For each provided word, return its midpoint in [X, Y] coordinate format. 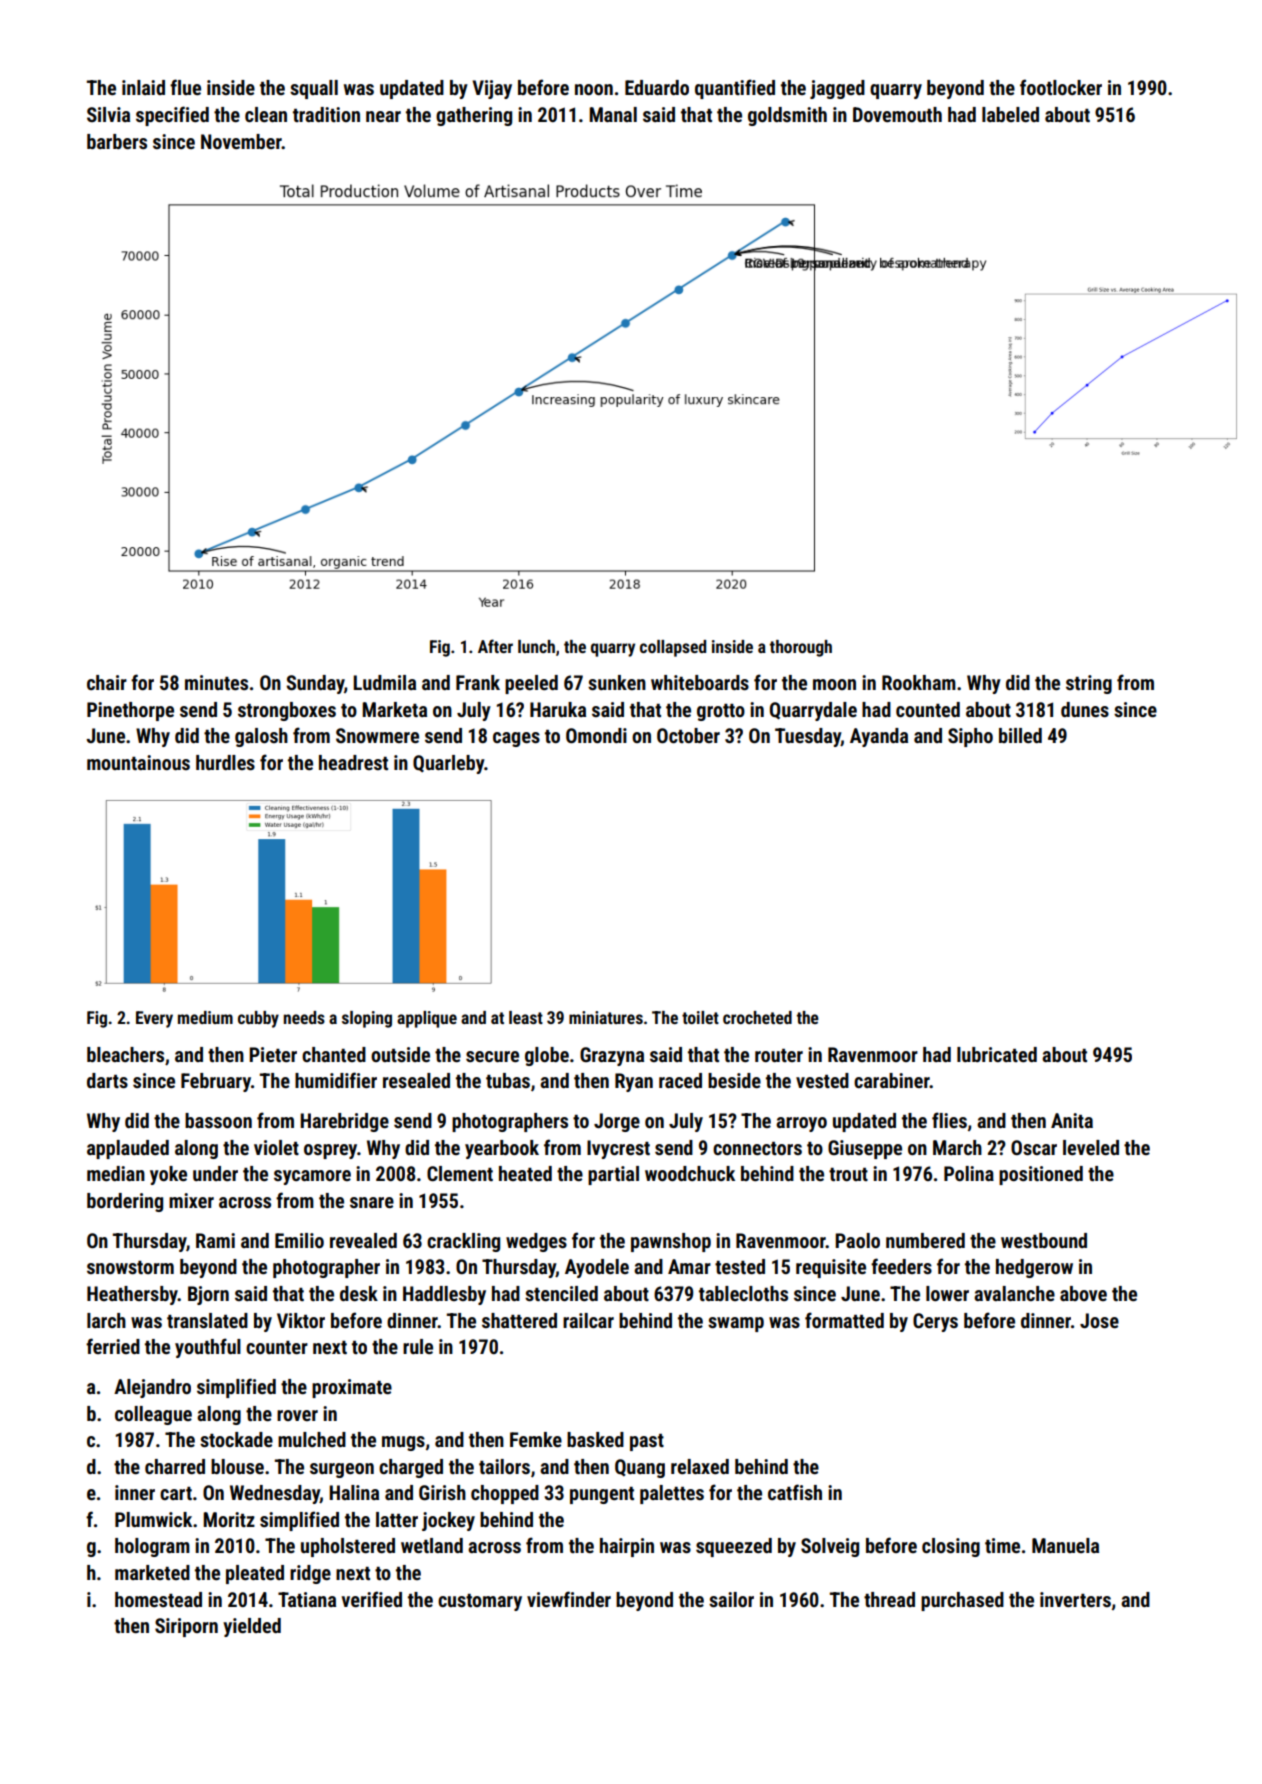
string [1089, 684]
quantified [735, 89]
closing [951, 1547]
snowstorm [130, 1267]
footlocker [1061, 87]
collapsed [673, 648]
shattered [519, 1320]
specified [172, 116]
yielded [252, 1627]
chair [107, 682]
